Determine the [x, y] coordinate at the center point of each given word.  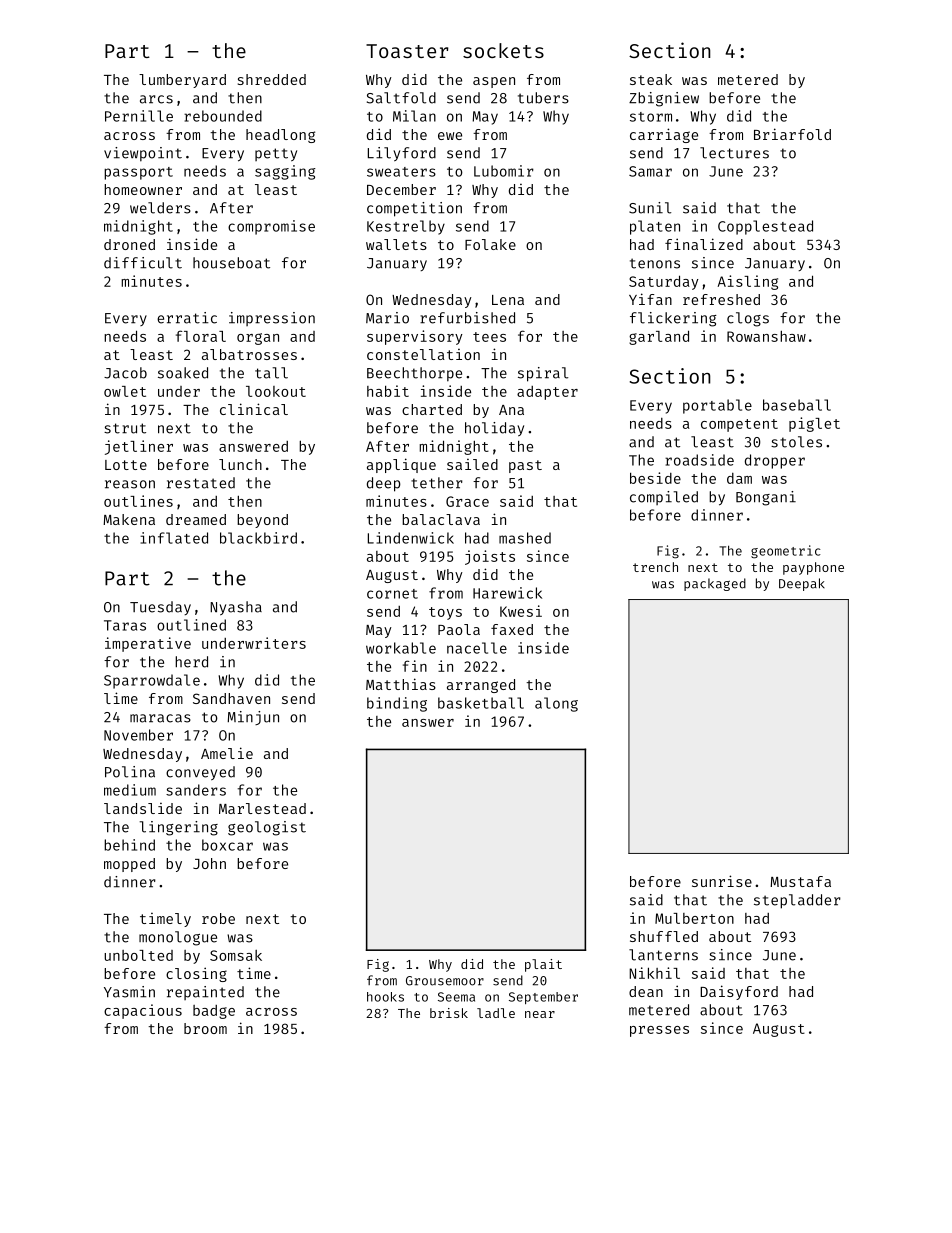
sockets [503, 50]
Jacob [125, 373]
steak [651, 79]
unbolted [138, 955]
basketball [481, 703]
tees [489, 337]
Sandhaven [231, 698]
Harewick [507, 593]
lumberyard [182, 81]
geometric [786, 552]
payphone [813, 568]
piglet [814, 424]
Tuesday [160, 608]
